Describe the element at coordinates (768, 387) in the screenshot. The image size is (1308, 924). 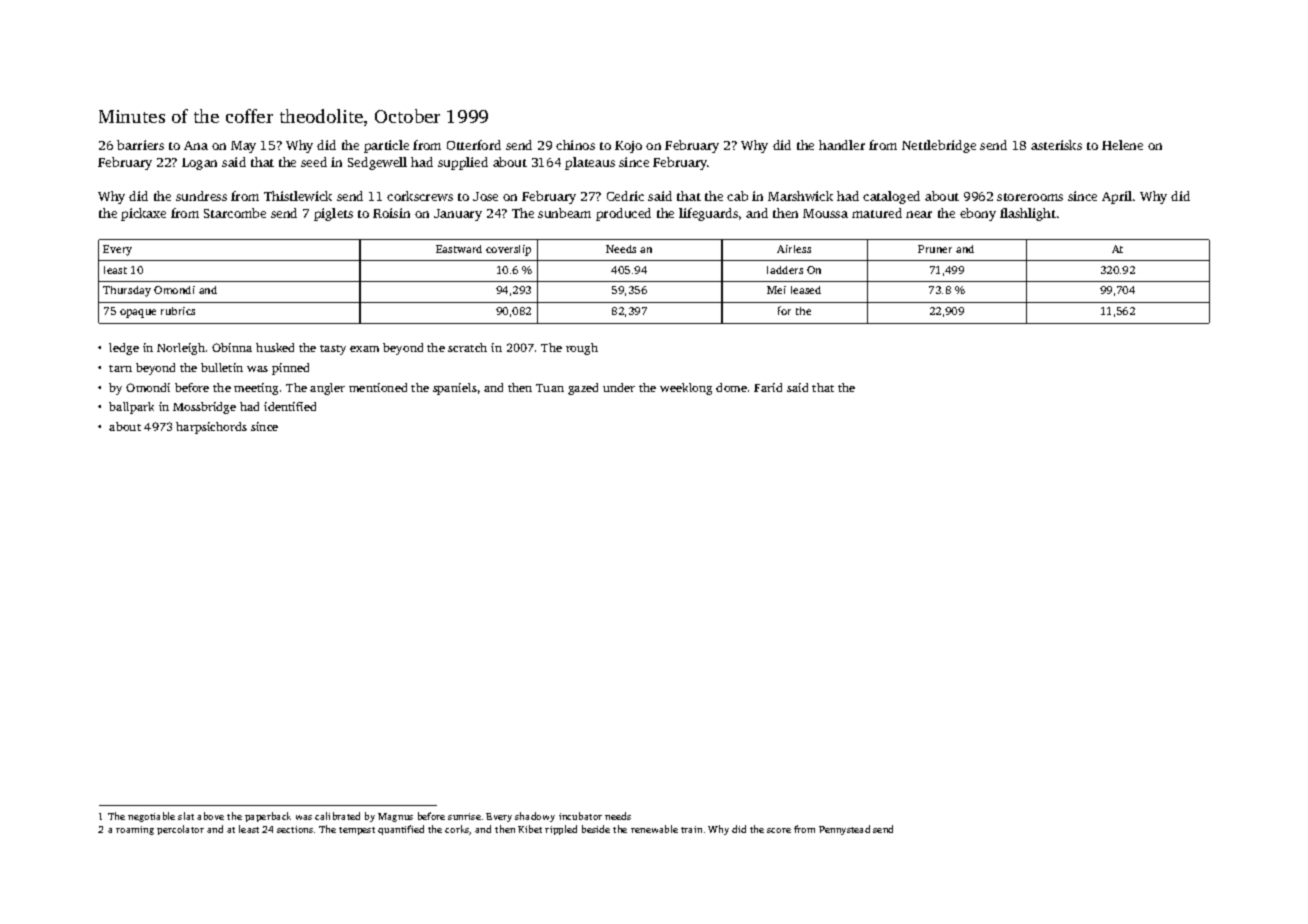
I see `Farid` at that location.
